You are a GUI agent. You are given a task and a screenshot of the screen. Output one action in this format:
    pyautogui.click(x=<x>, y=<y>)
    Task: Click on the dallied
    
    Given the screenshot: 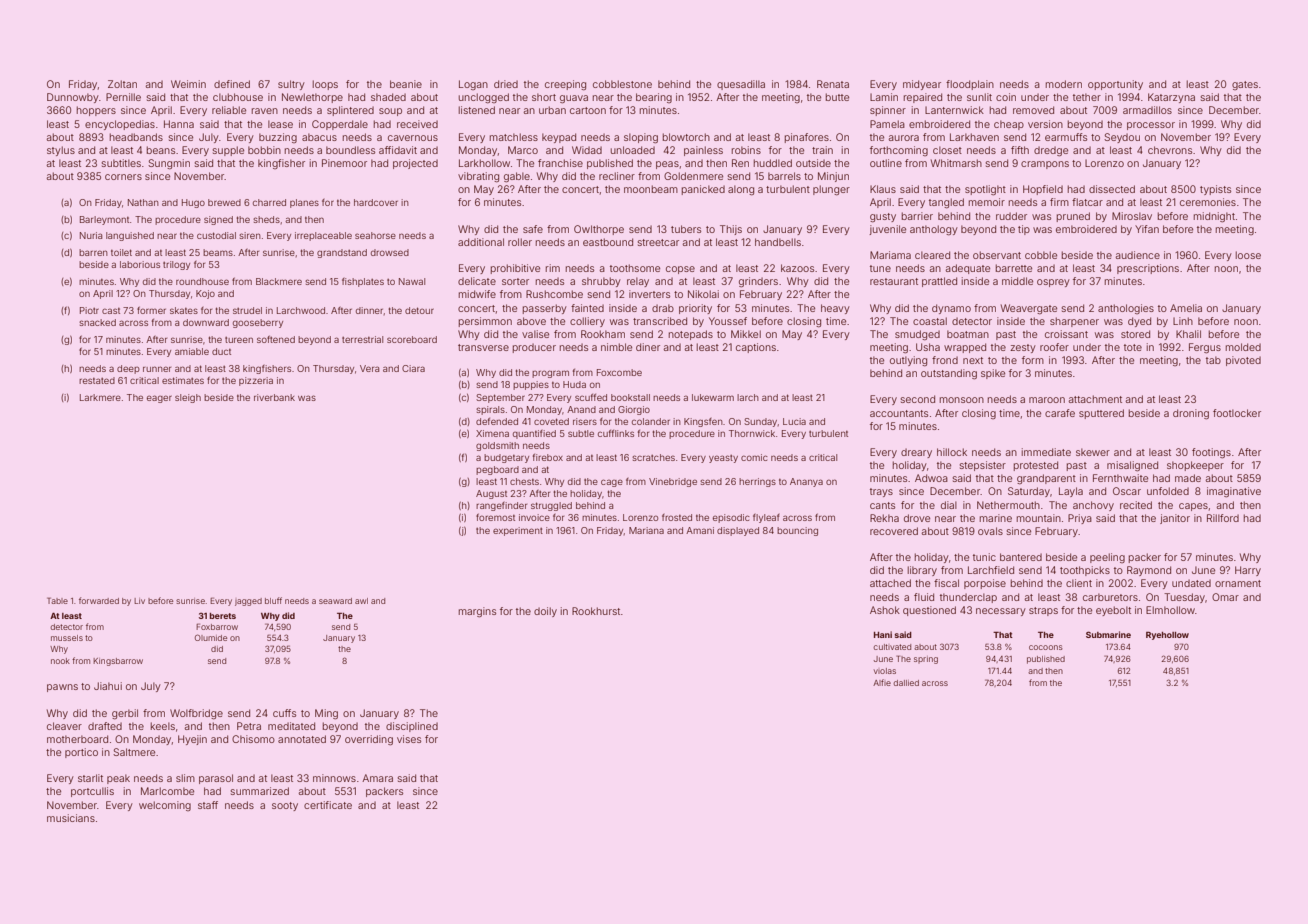 What is the action you would take?
    pyautogui.click(x=906, y=683)
